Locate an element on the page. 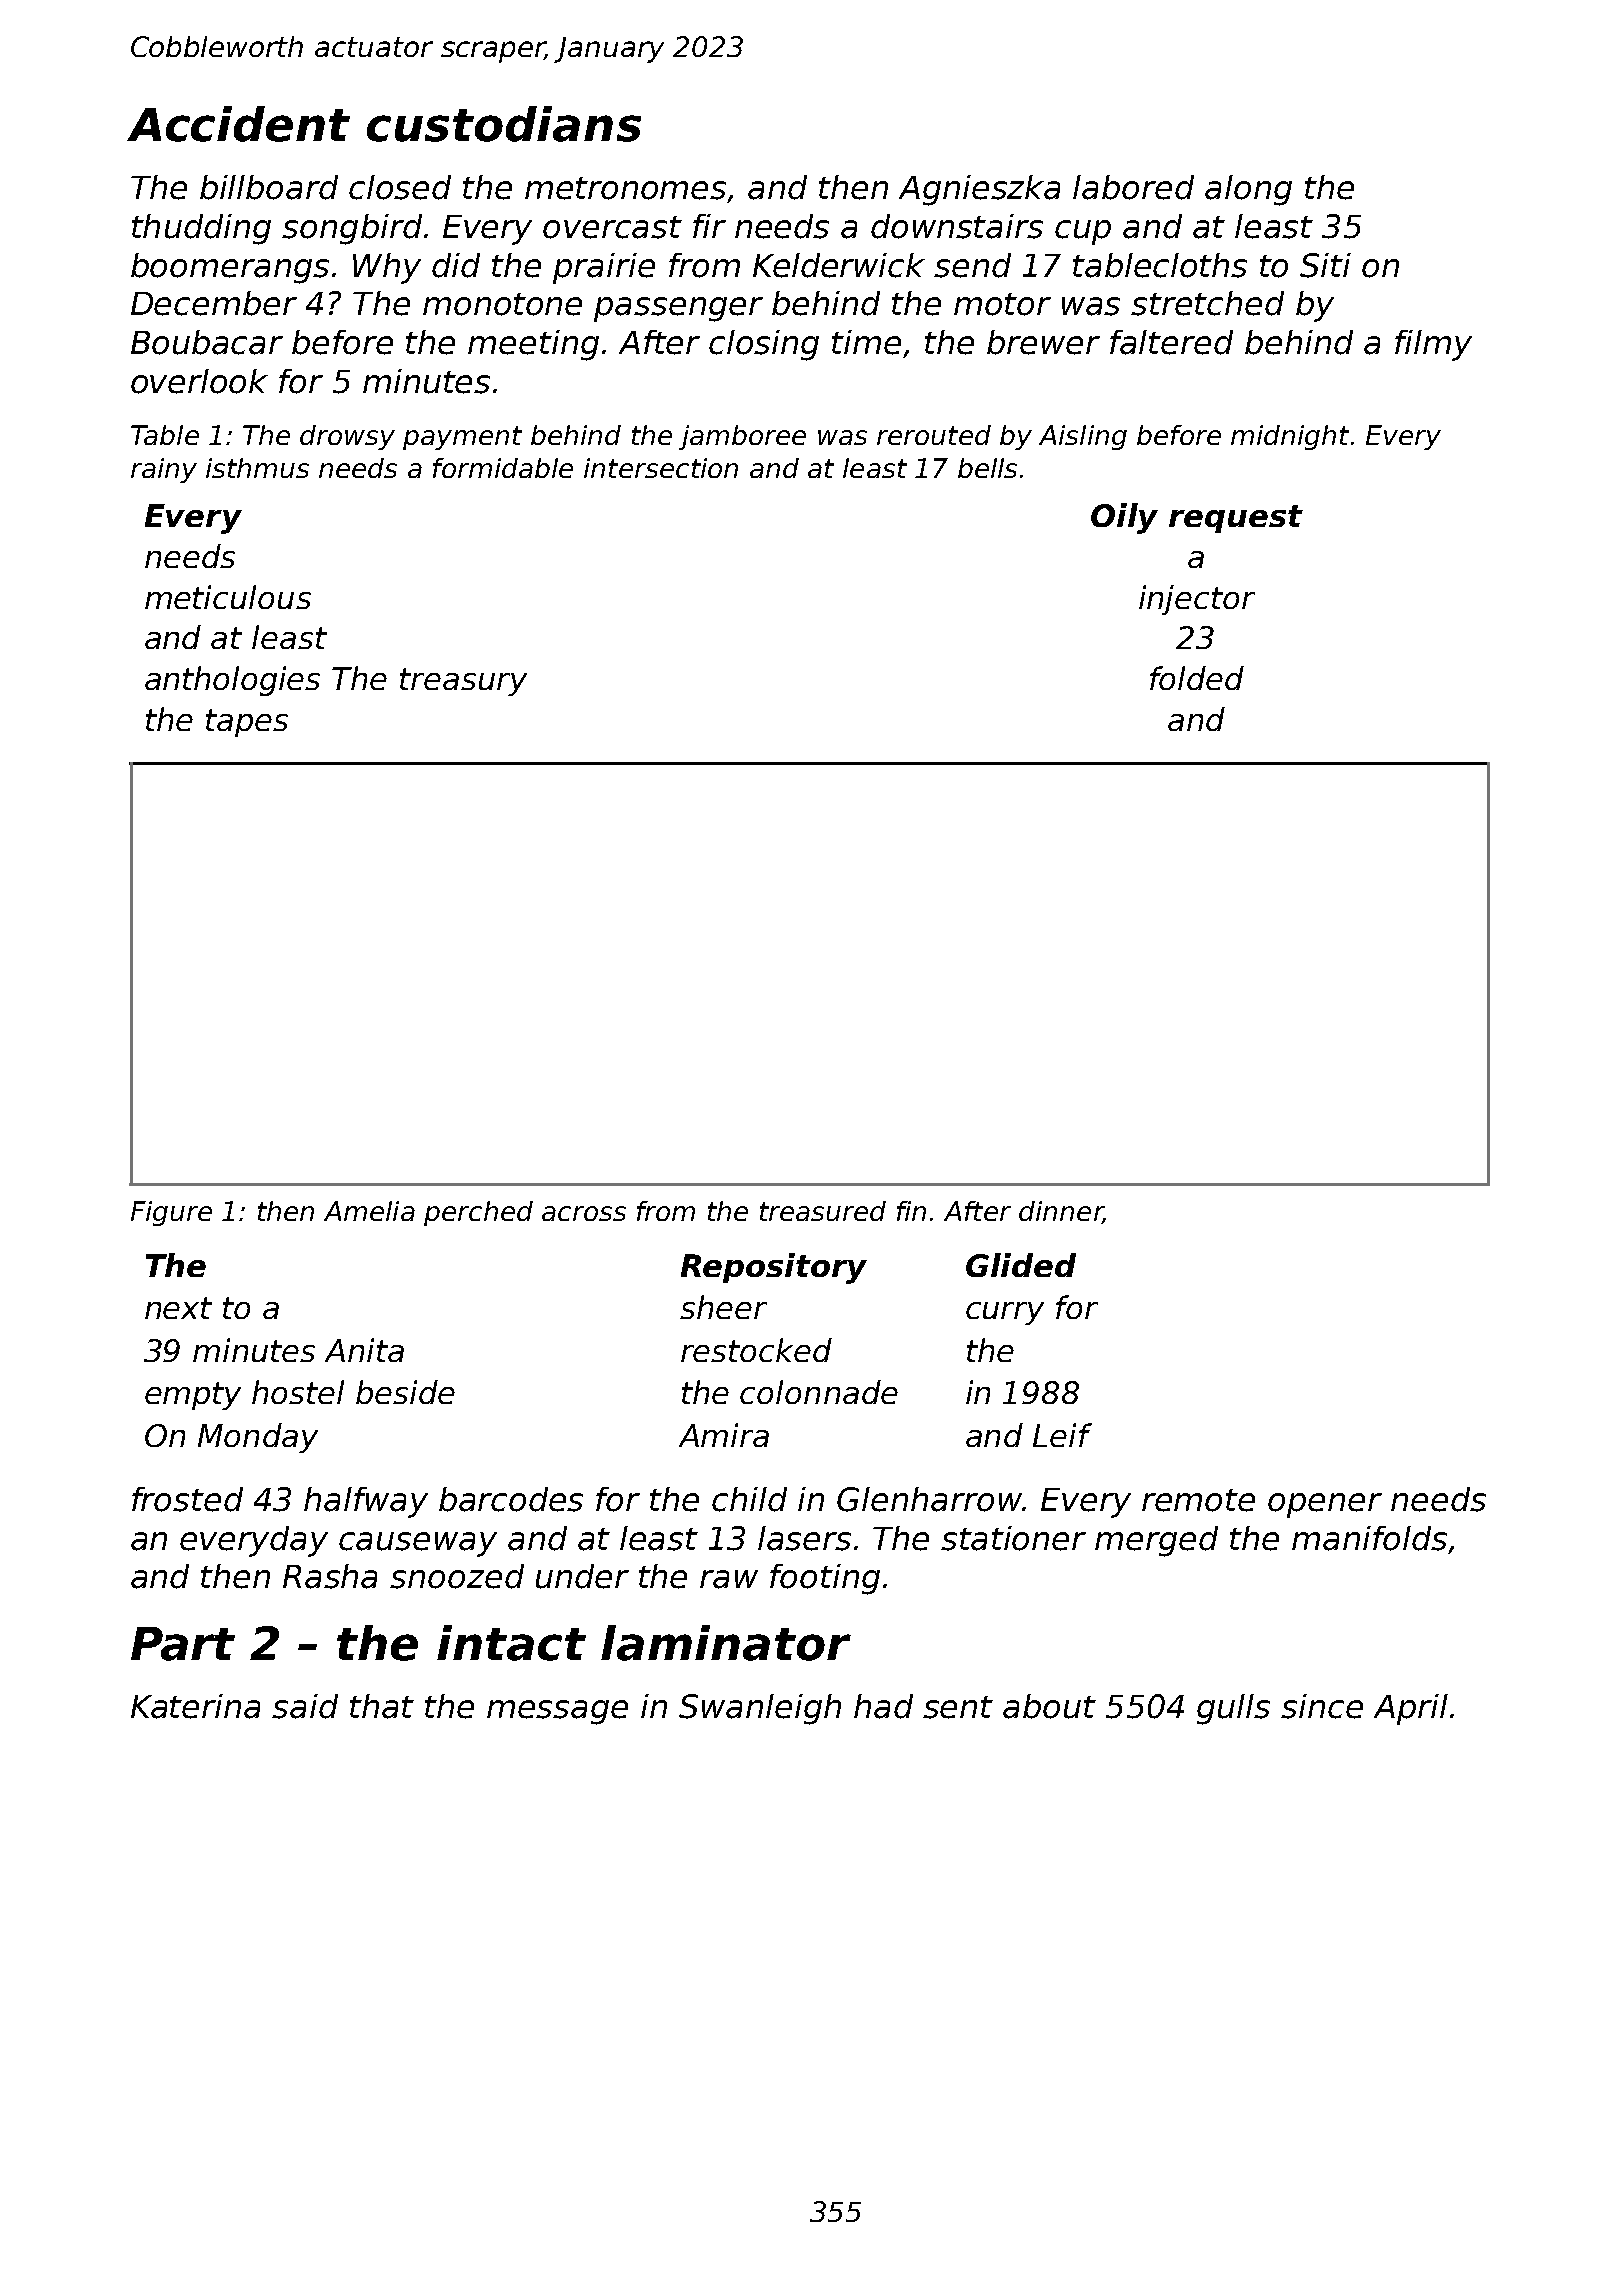 The height and width of the page is (2292, 1620). faltered is located at coordinates (1171, 342).
